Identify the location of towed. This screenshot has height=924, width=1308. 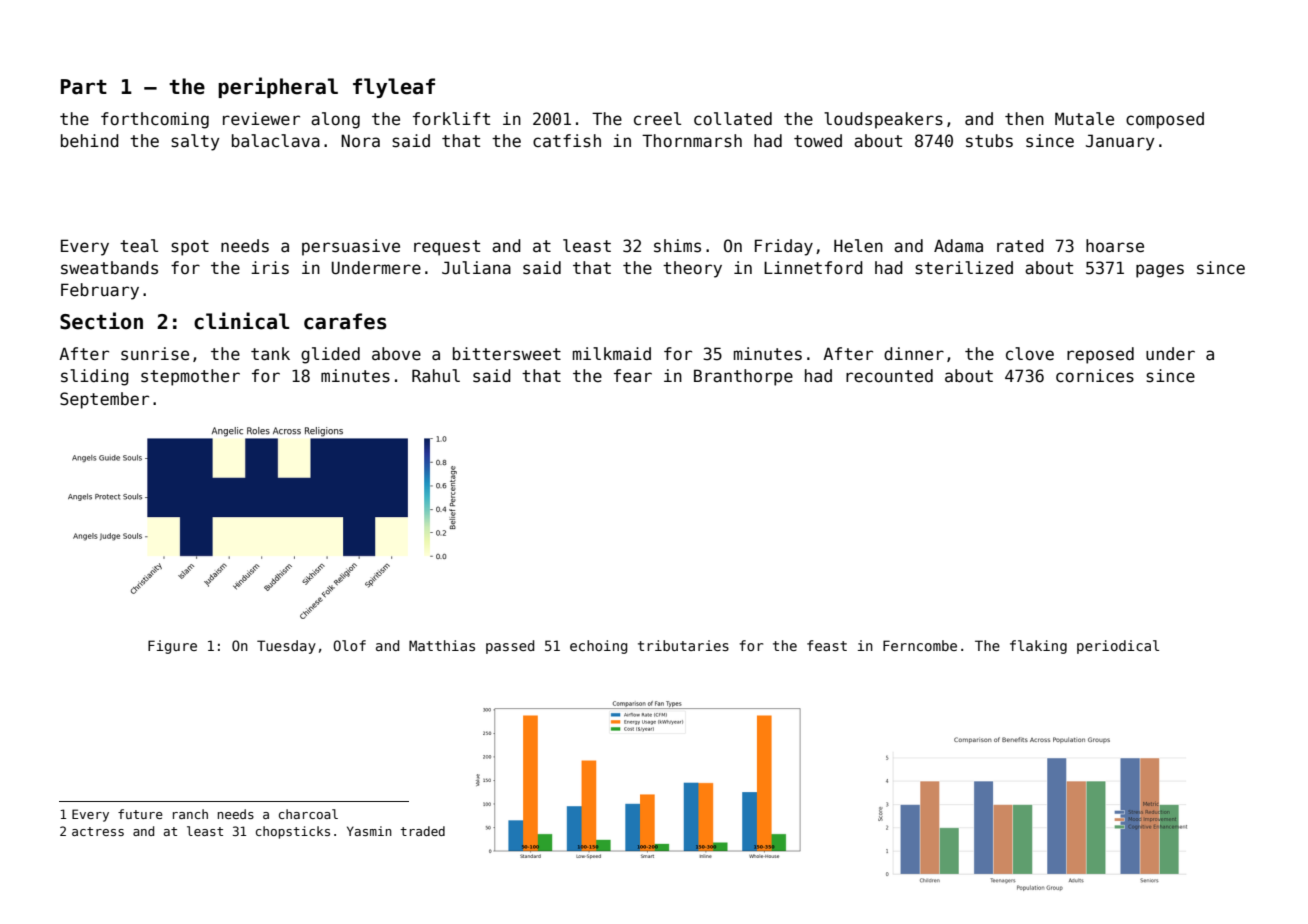
(818, 141).
